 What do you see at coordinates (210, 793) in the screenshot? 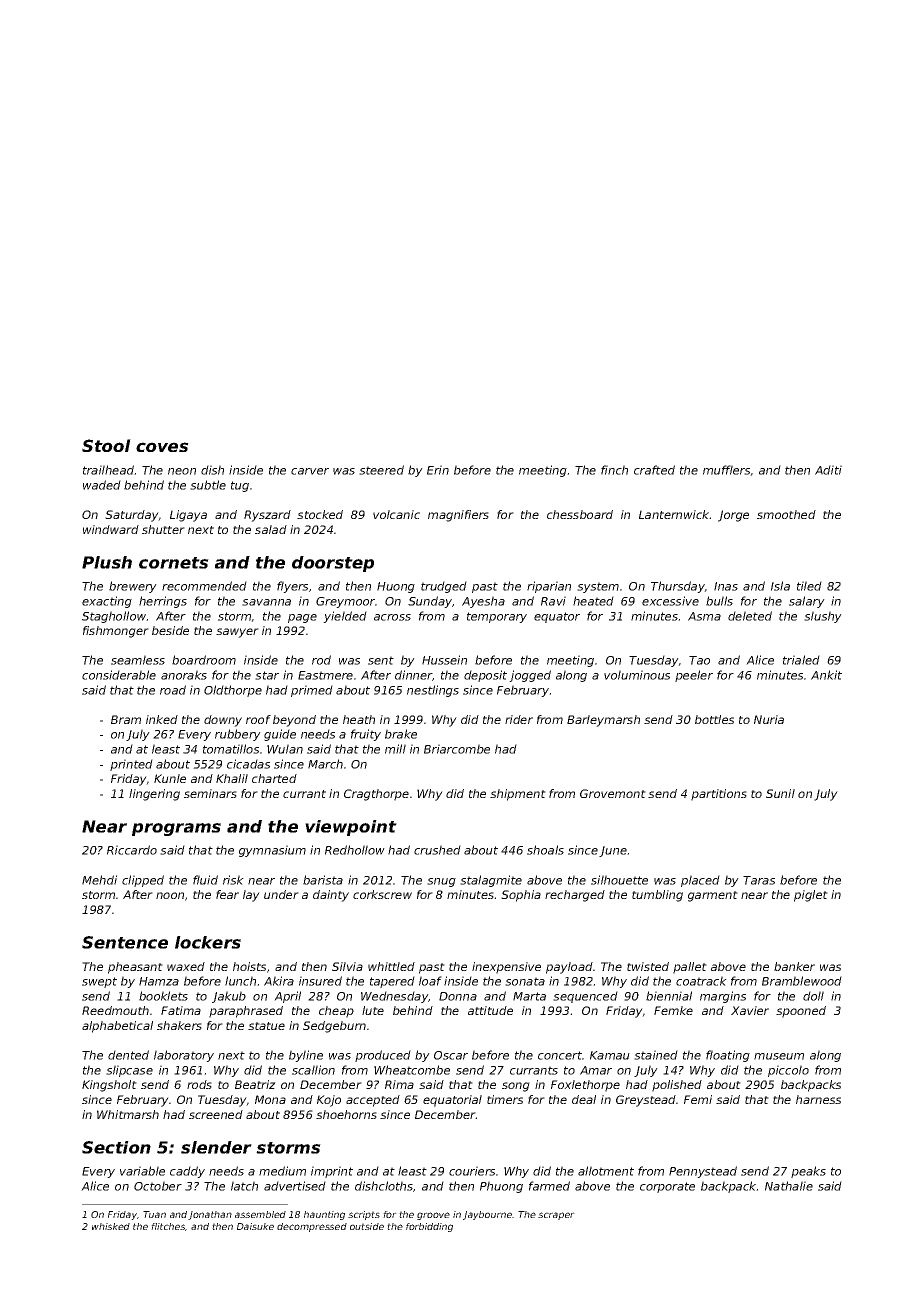
I see `seminars` at bounding box center [210, 793].
